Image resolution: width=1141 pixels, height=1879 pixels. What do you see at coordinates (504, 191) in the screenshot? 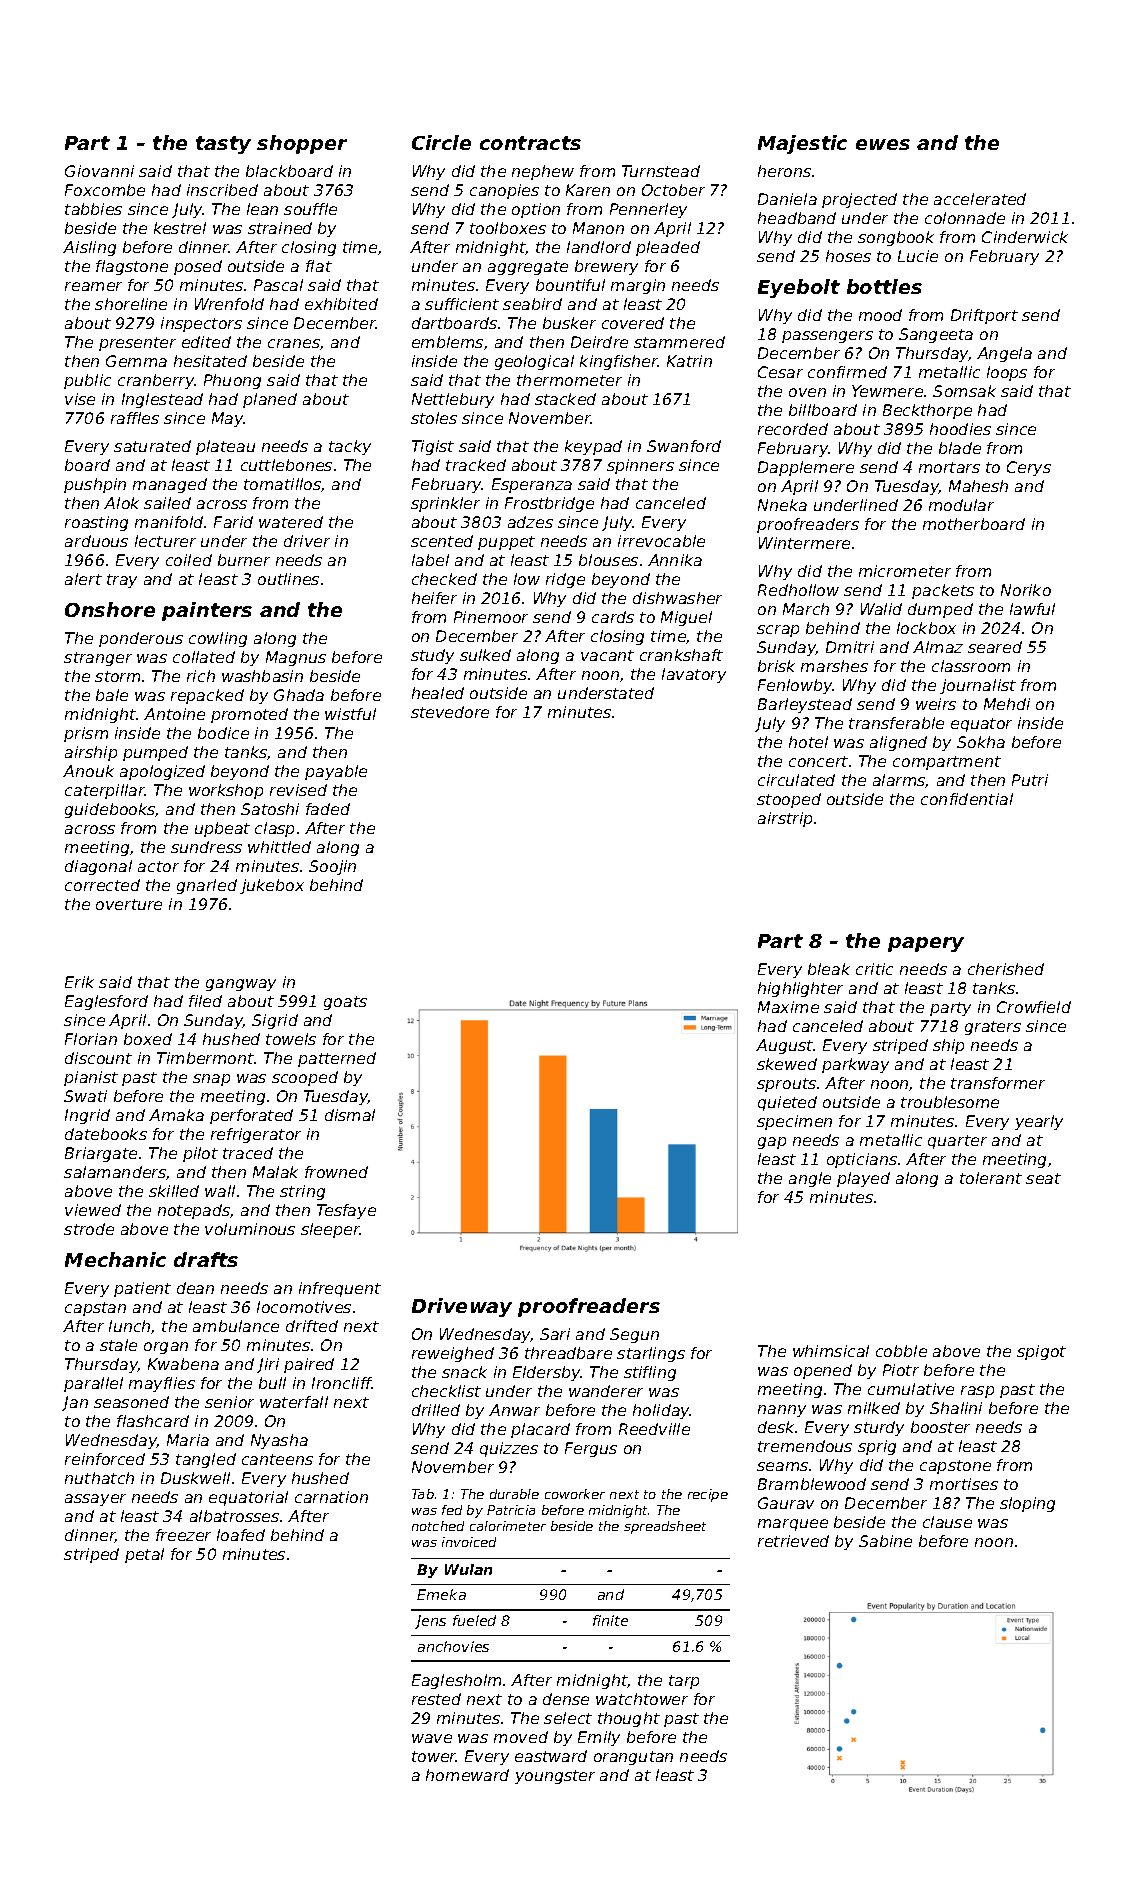
I see `canopies` at bounding box center [504, 191].
